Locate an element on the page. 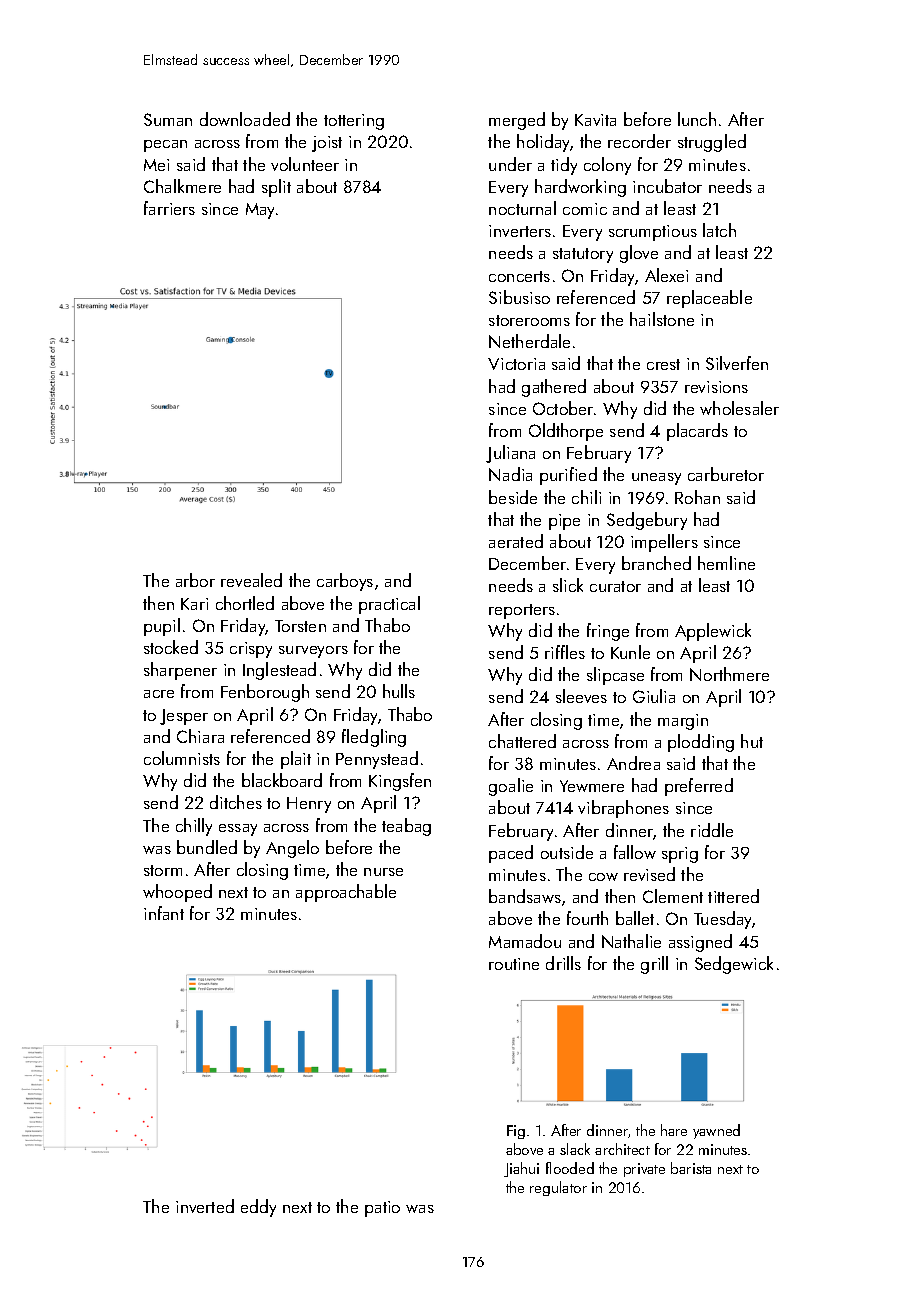  tottering is located at coordinates (354, 122).
